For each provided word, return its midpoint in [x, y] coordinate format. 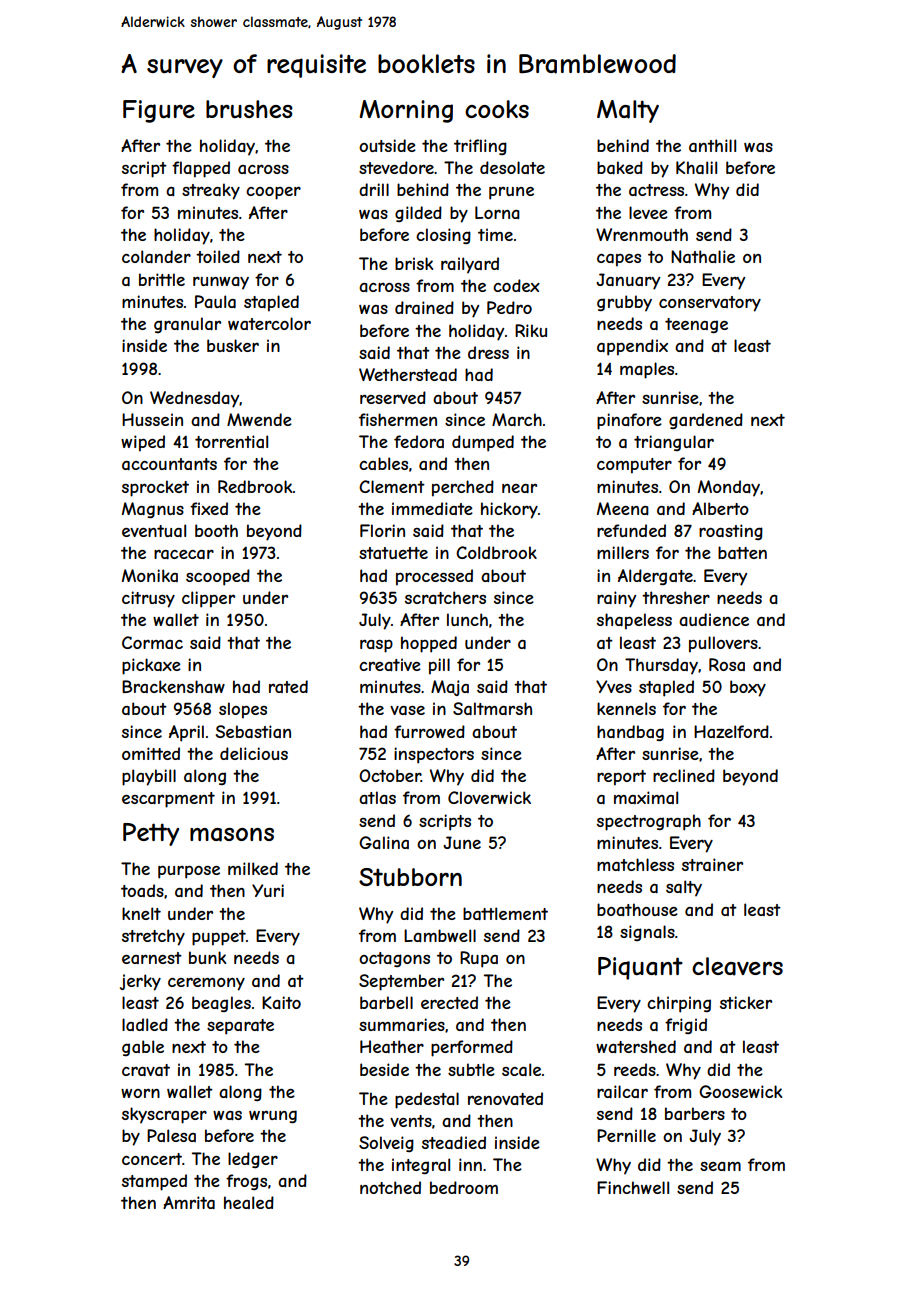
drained [424, 307]
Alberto [720, 508]
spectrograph [649, 822]
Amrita [189, 1202]
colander [156, 256]
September [401, 982]
